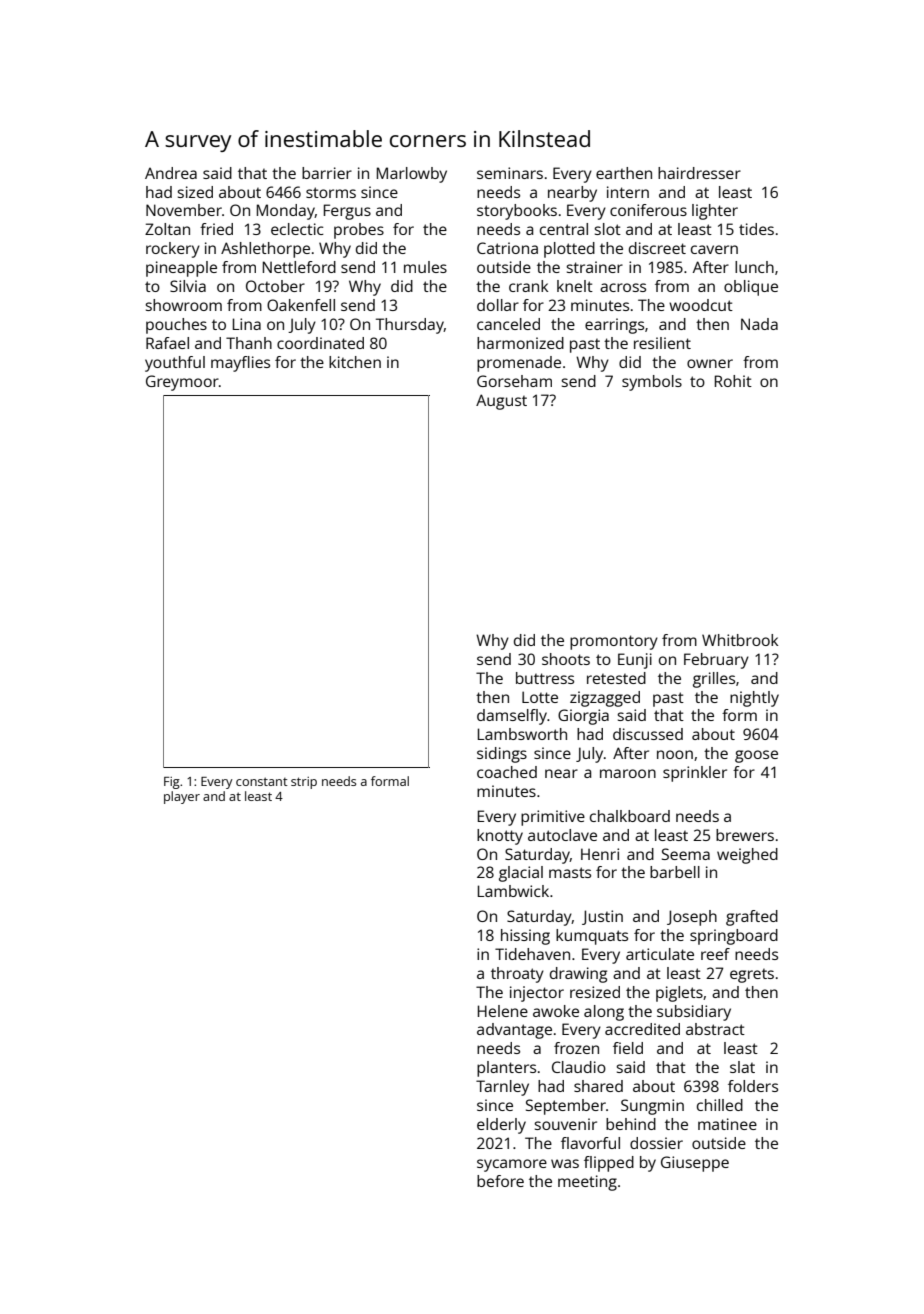 The image size is (924, 1314). I want to click on hairdresser, so click(699, 173).
